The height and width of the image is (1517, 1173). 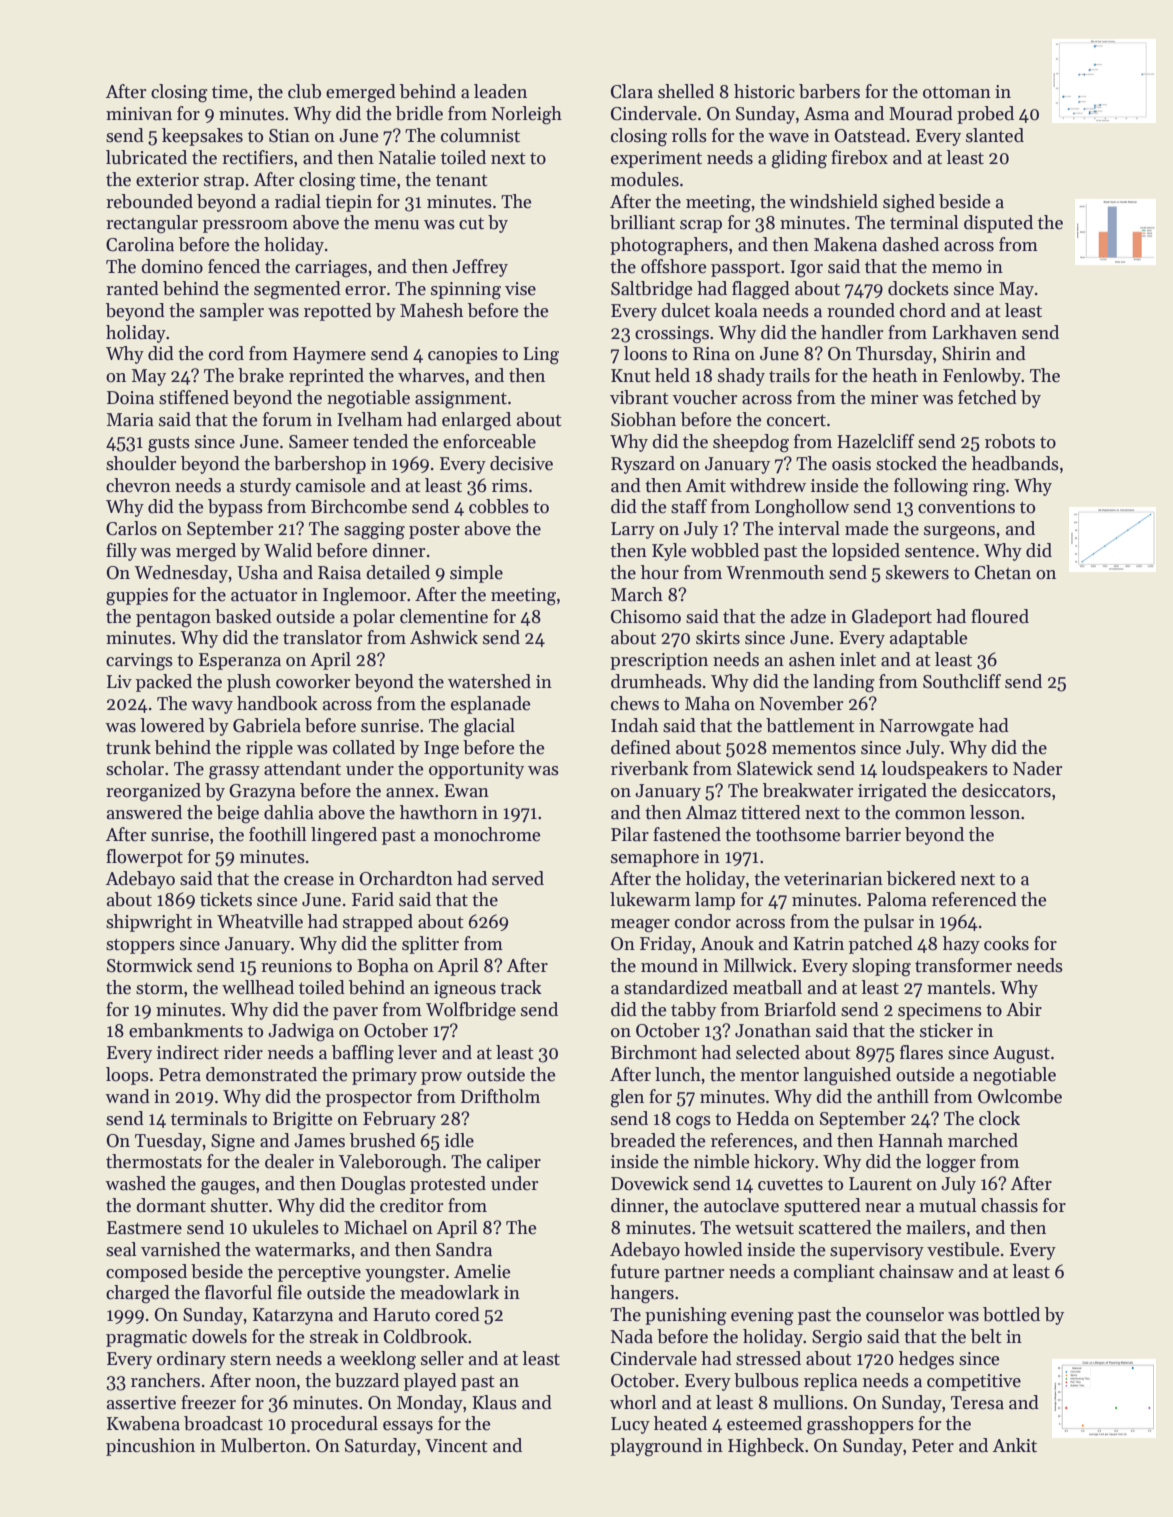 I want to click on enforceable, so click(x=489, y=441).
